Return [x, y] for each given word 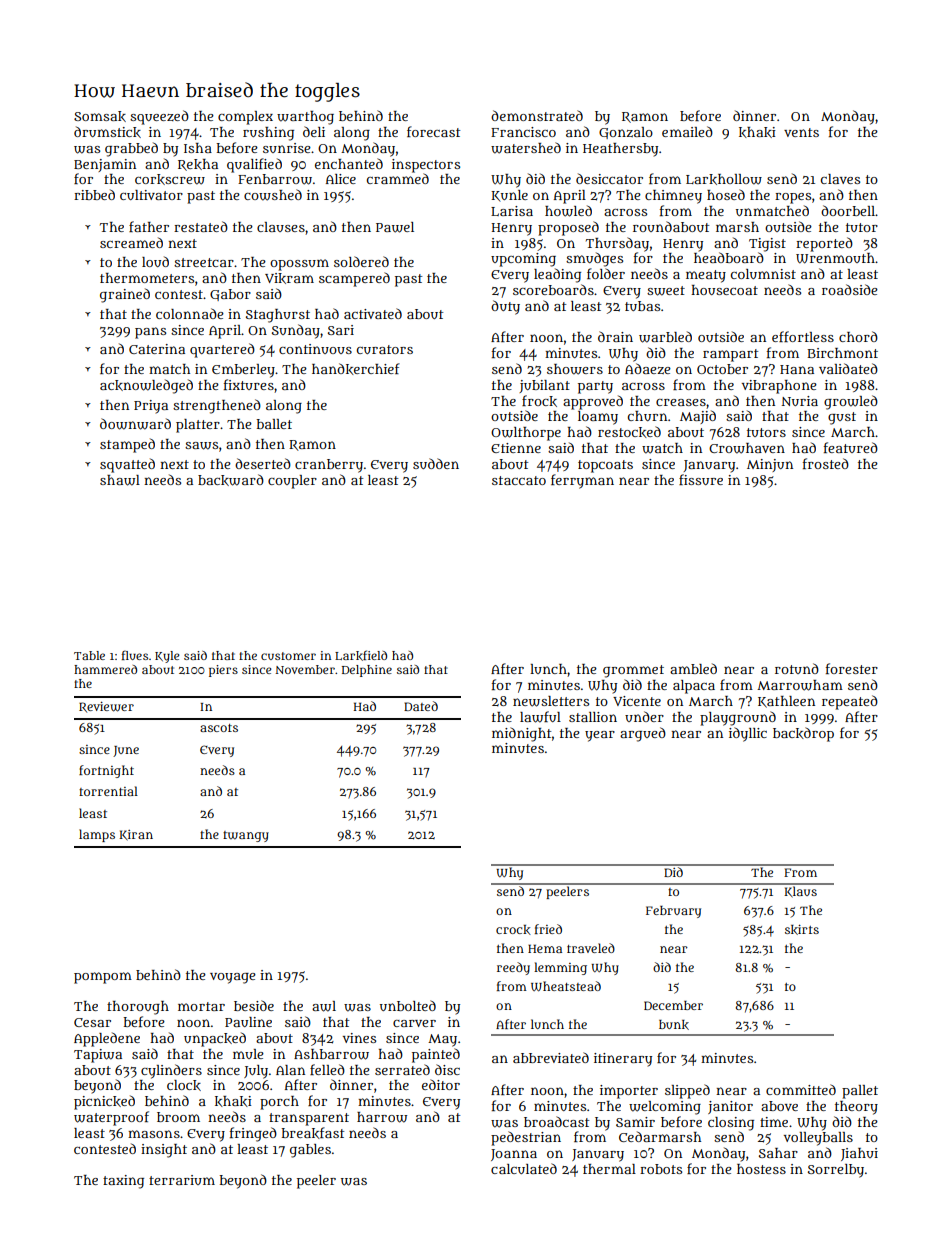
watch [662, 448]
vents [801, 132]
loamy [598, 418]
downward [135, 424]
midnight [521, 734]
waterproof [111, 1118]
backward [231, 480]
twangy [246, 836]
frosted [826, 463]
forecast [433, 131]
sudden [436, 463]
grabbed [131, 149]
